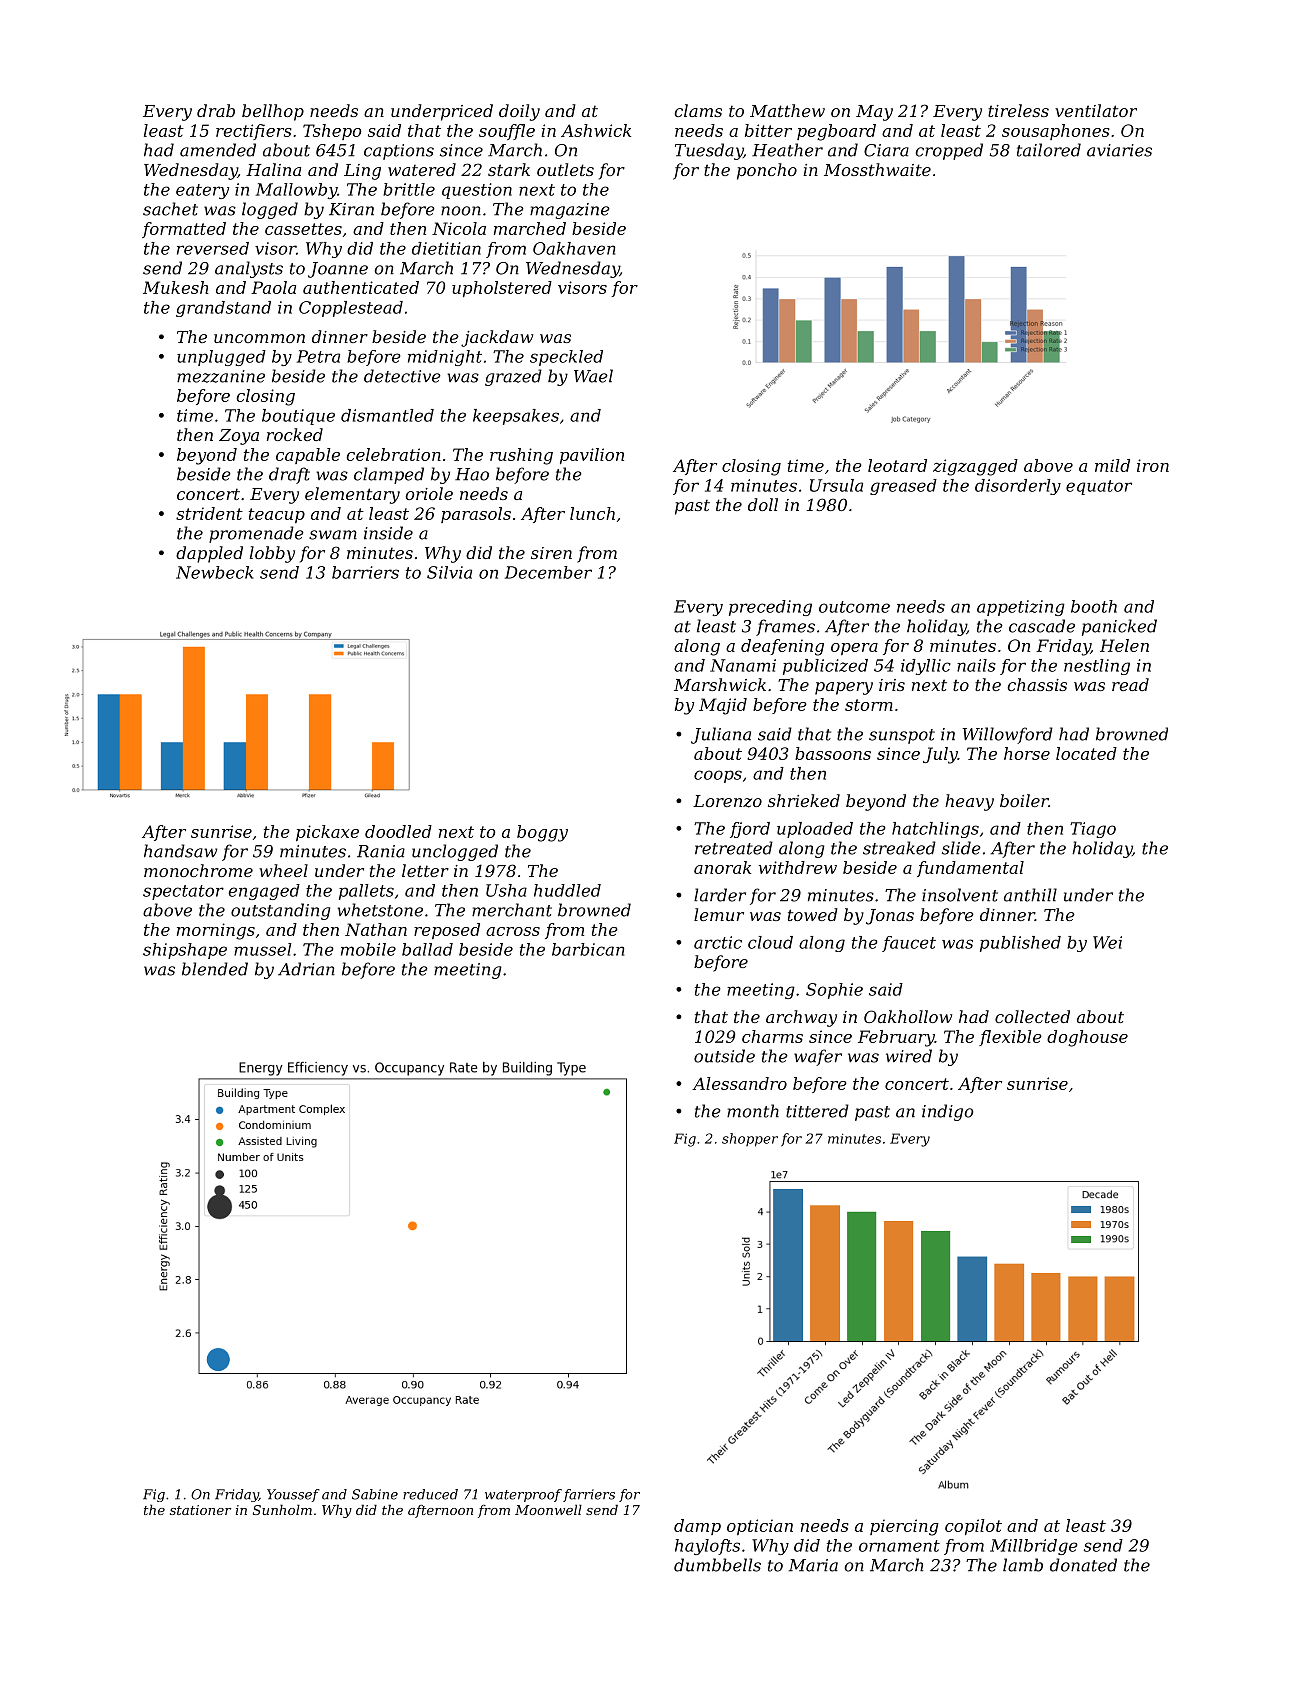  I want to click on Sunholm, so click(282, 1509).
